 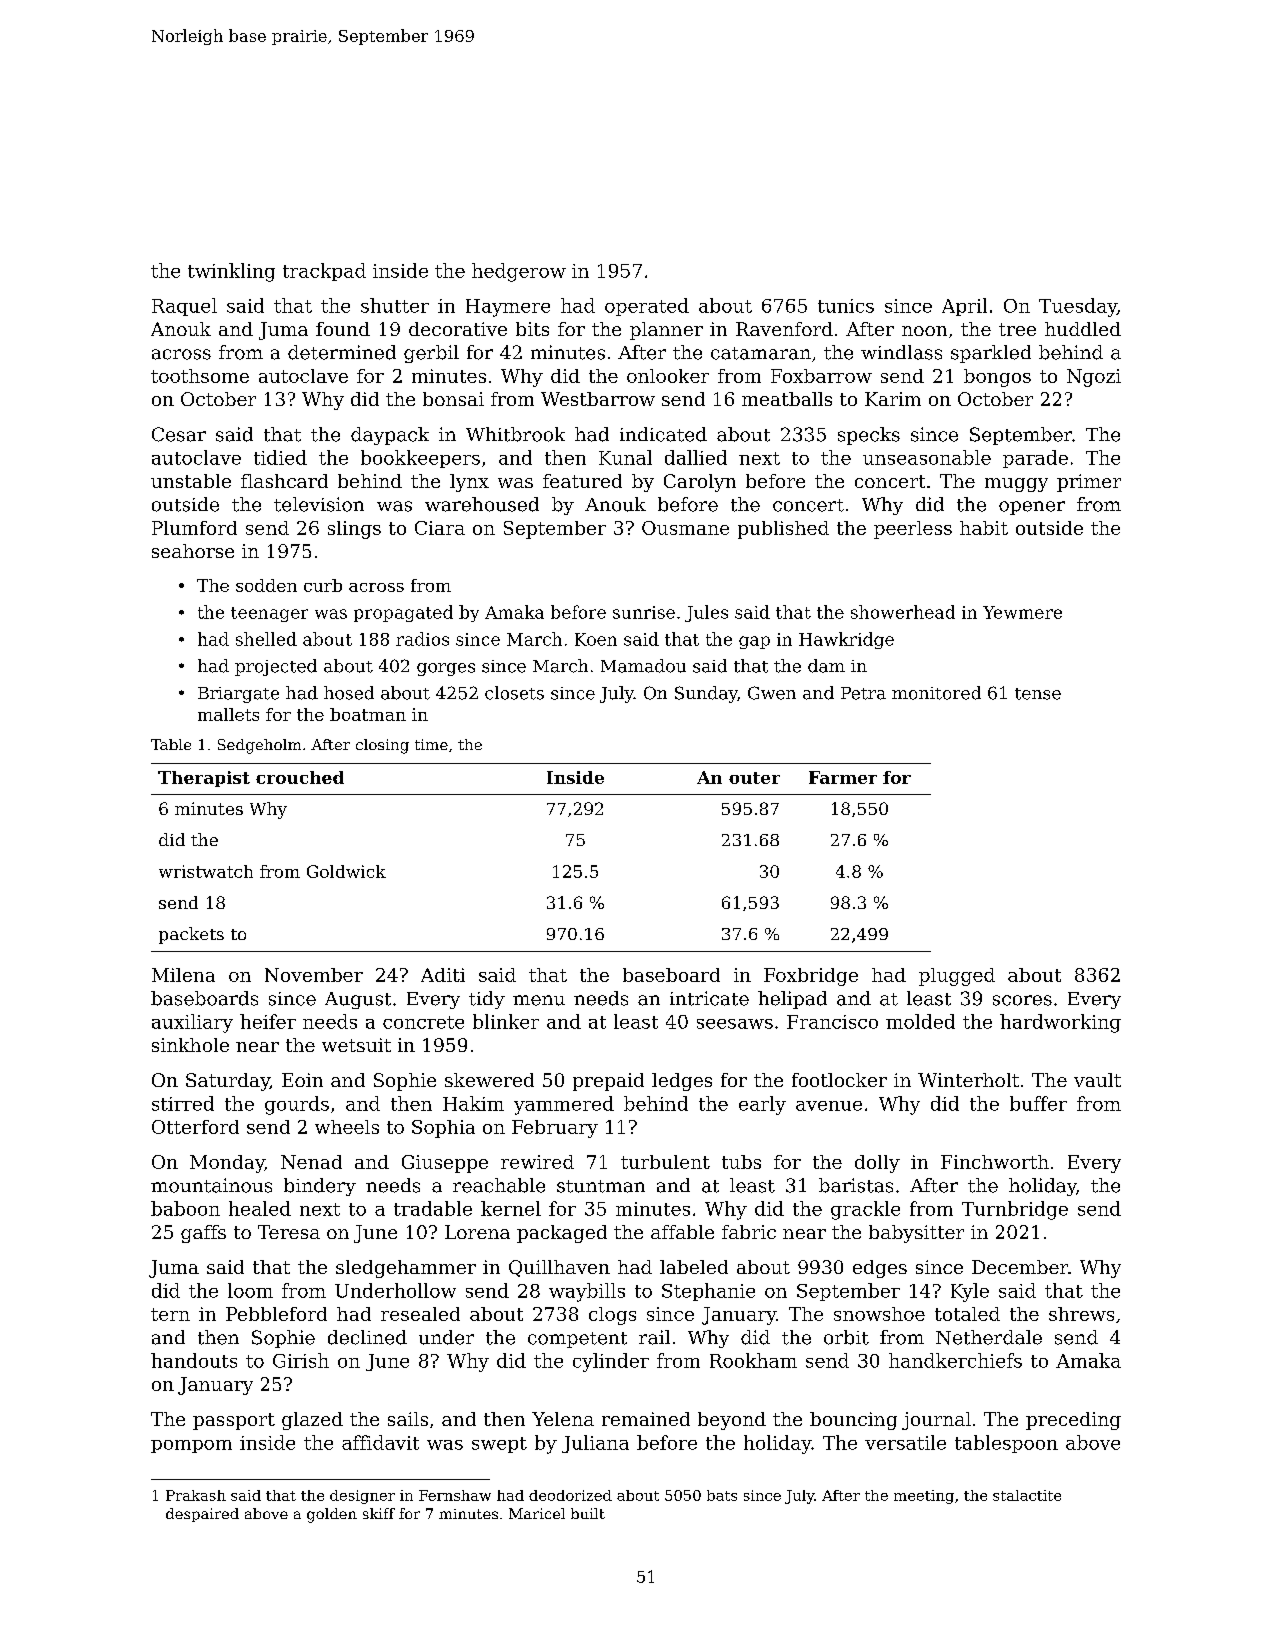 I want to click on Yewmere, so click(x=1022, y=612).
